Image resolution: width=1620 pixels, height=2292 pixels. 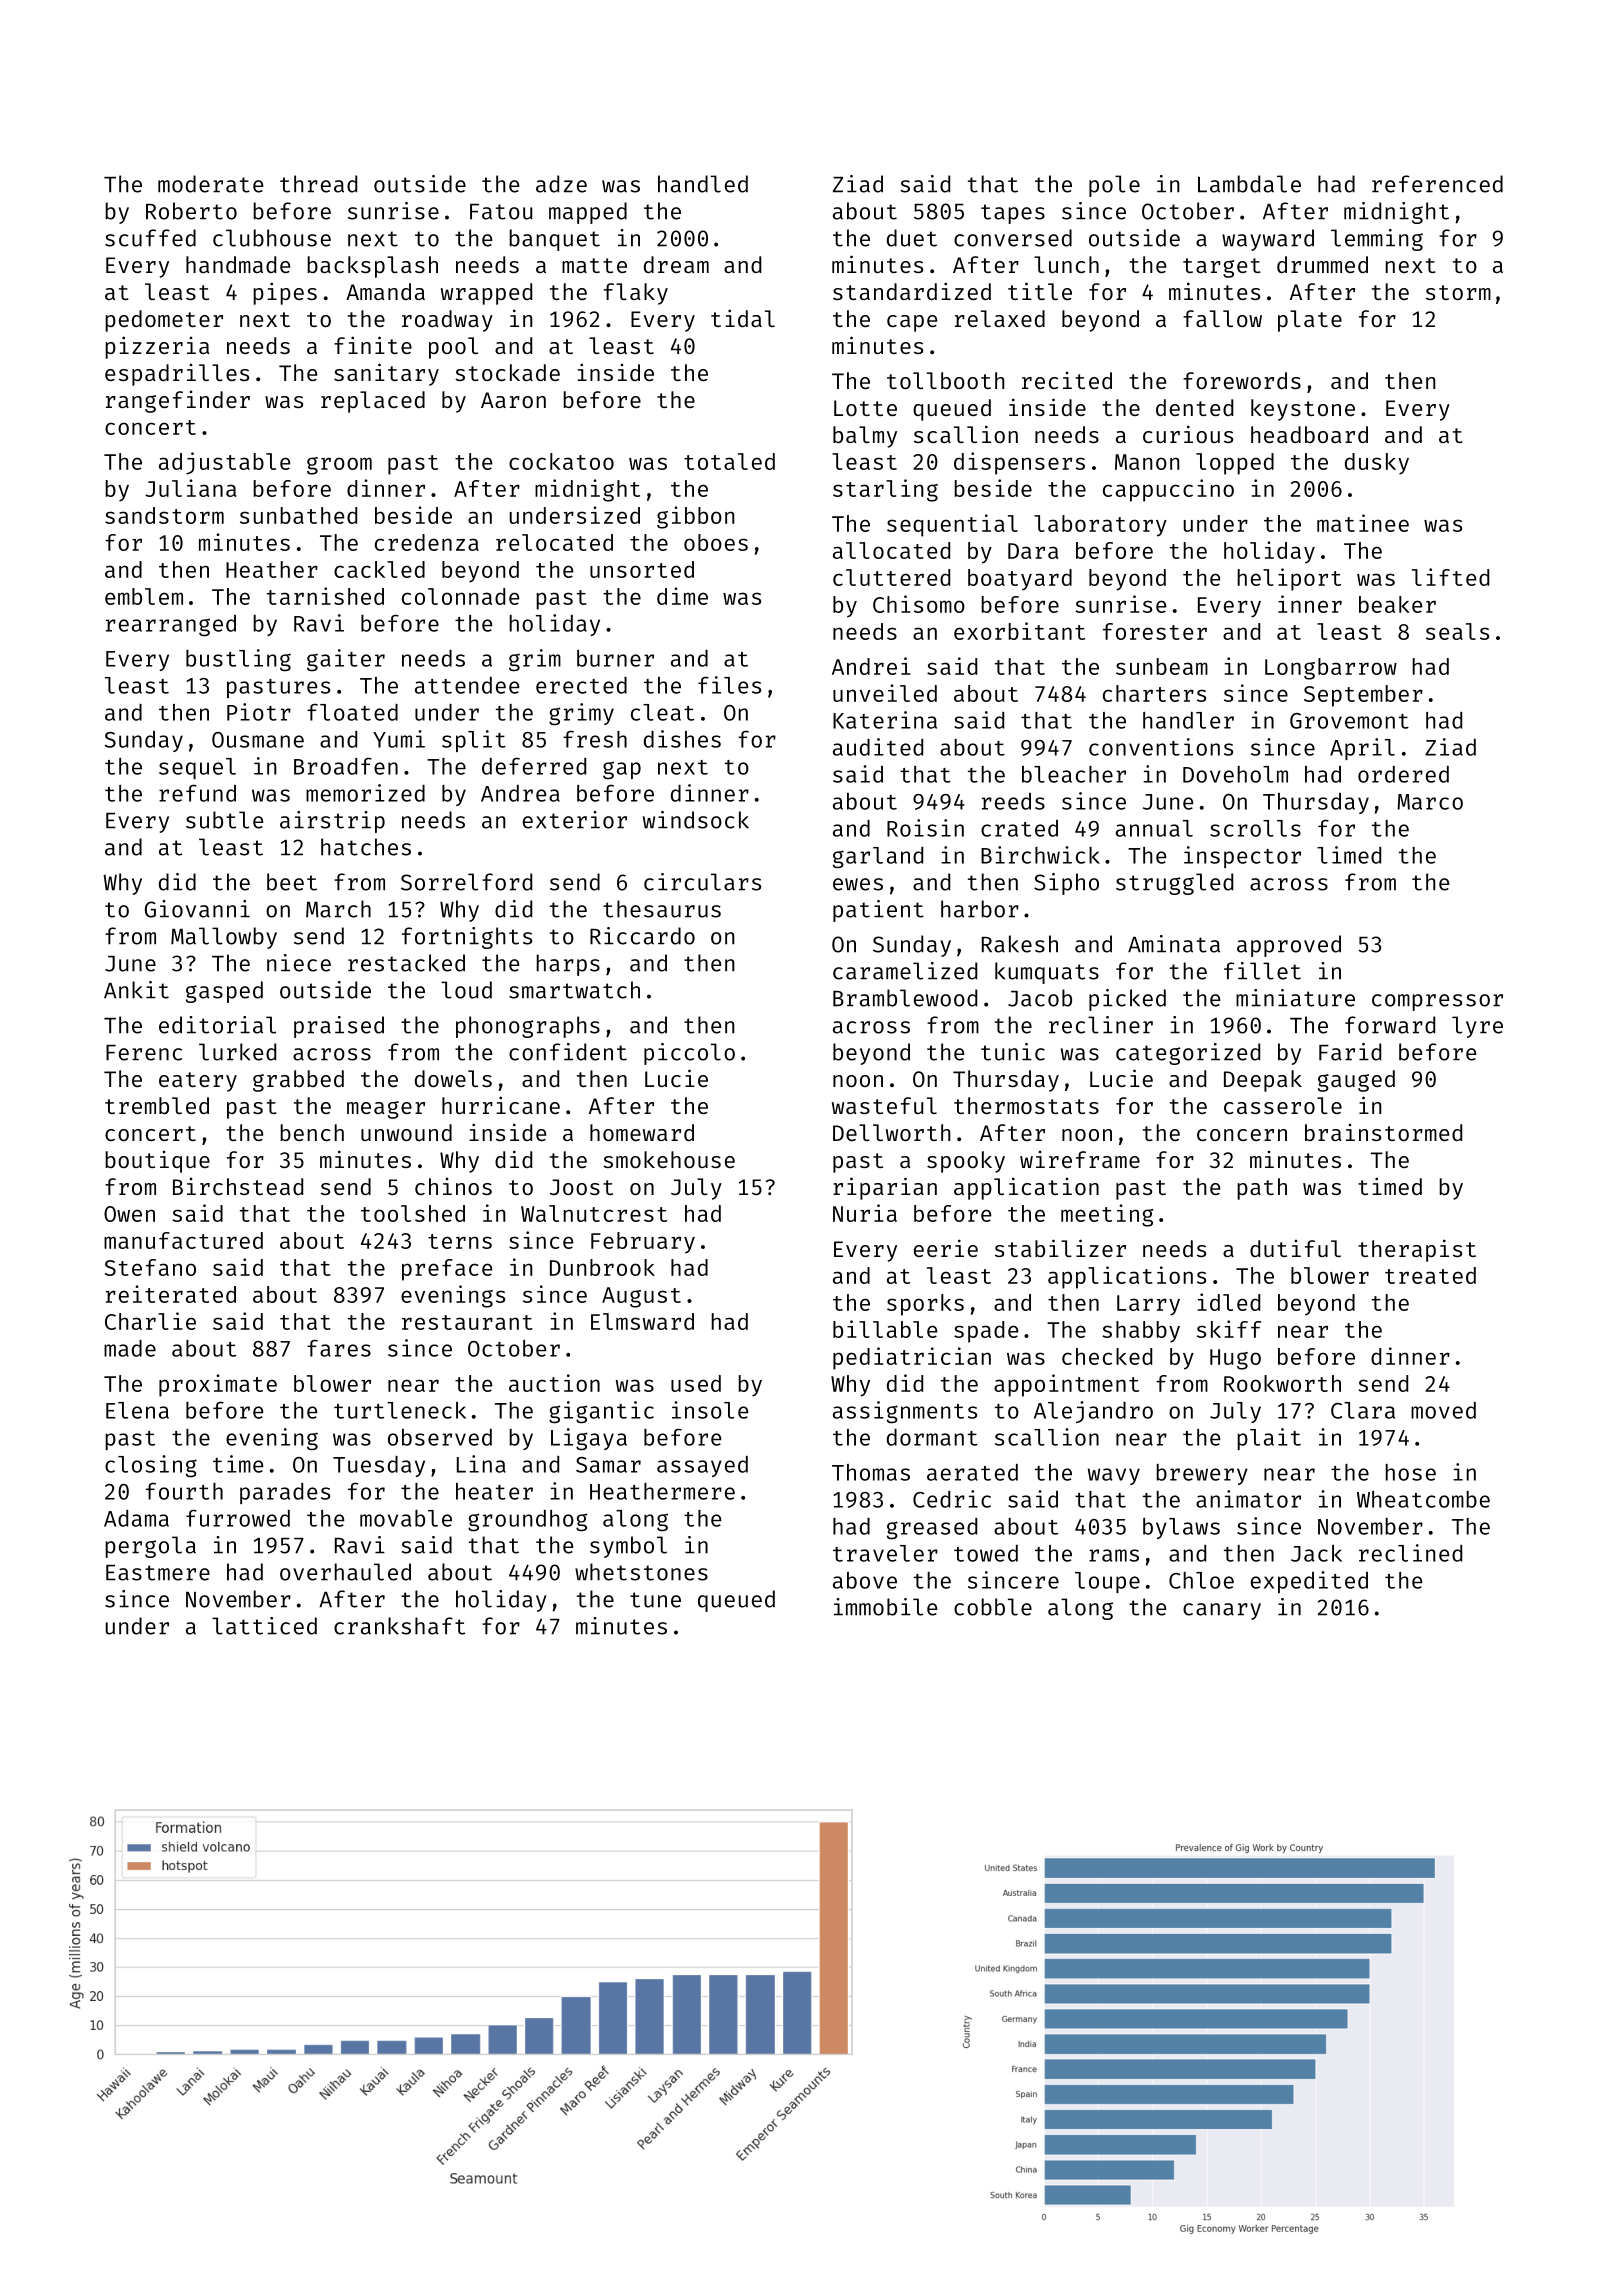 What do you see at coordinates (453, 1186) in the image?
I see `chinos` at bounding box center [453, 1186].
